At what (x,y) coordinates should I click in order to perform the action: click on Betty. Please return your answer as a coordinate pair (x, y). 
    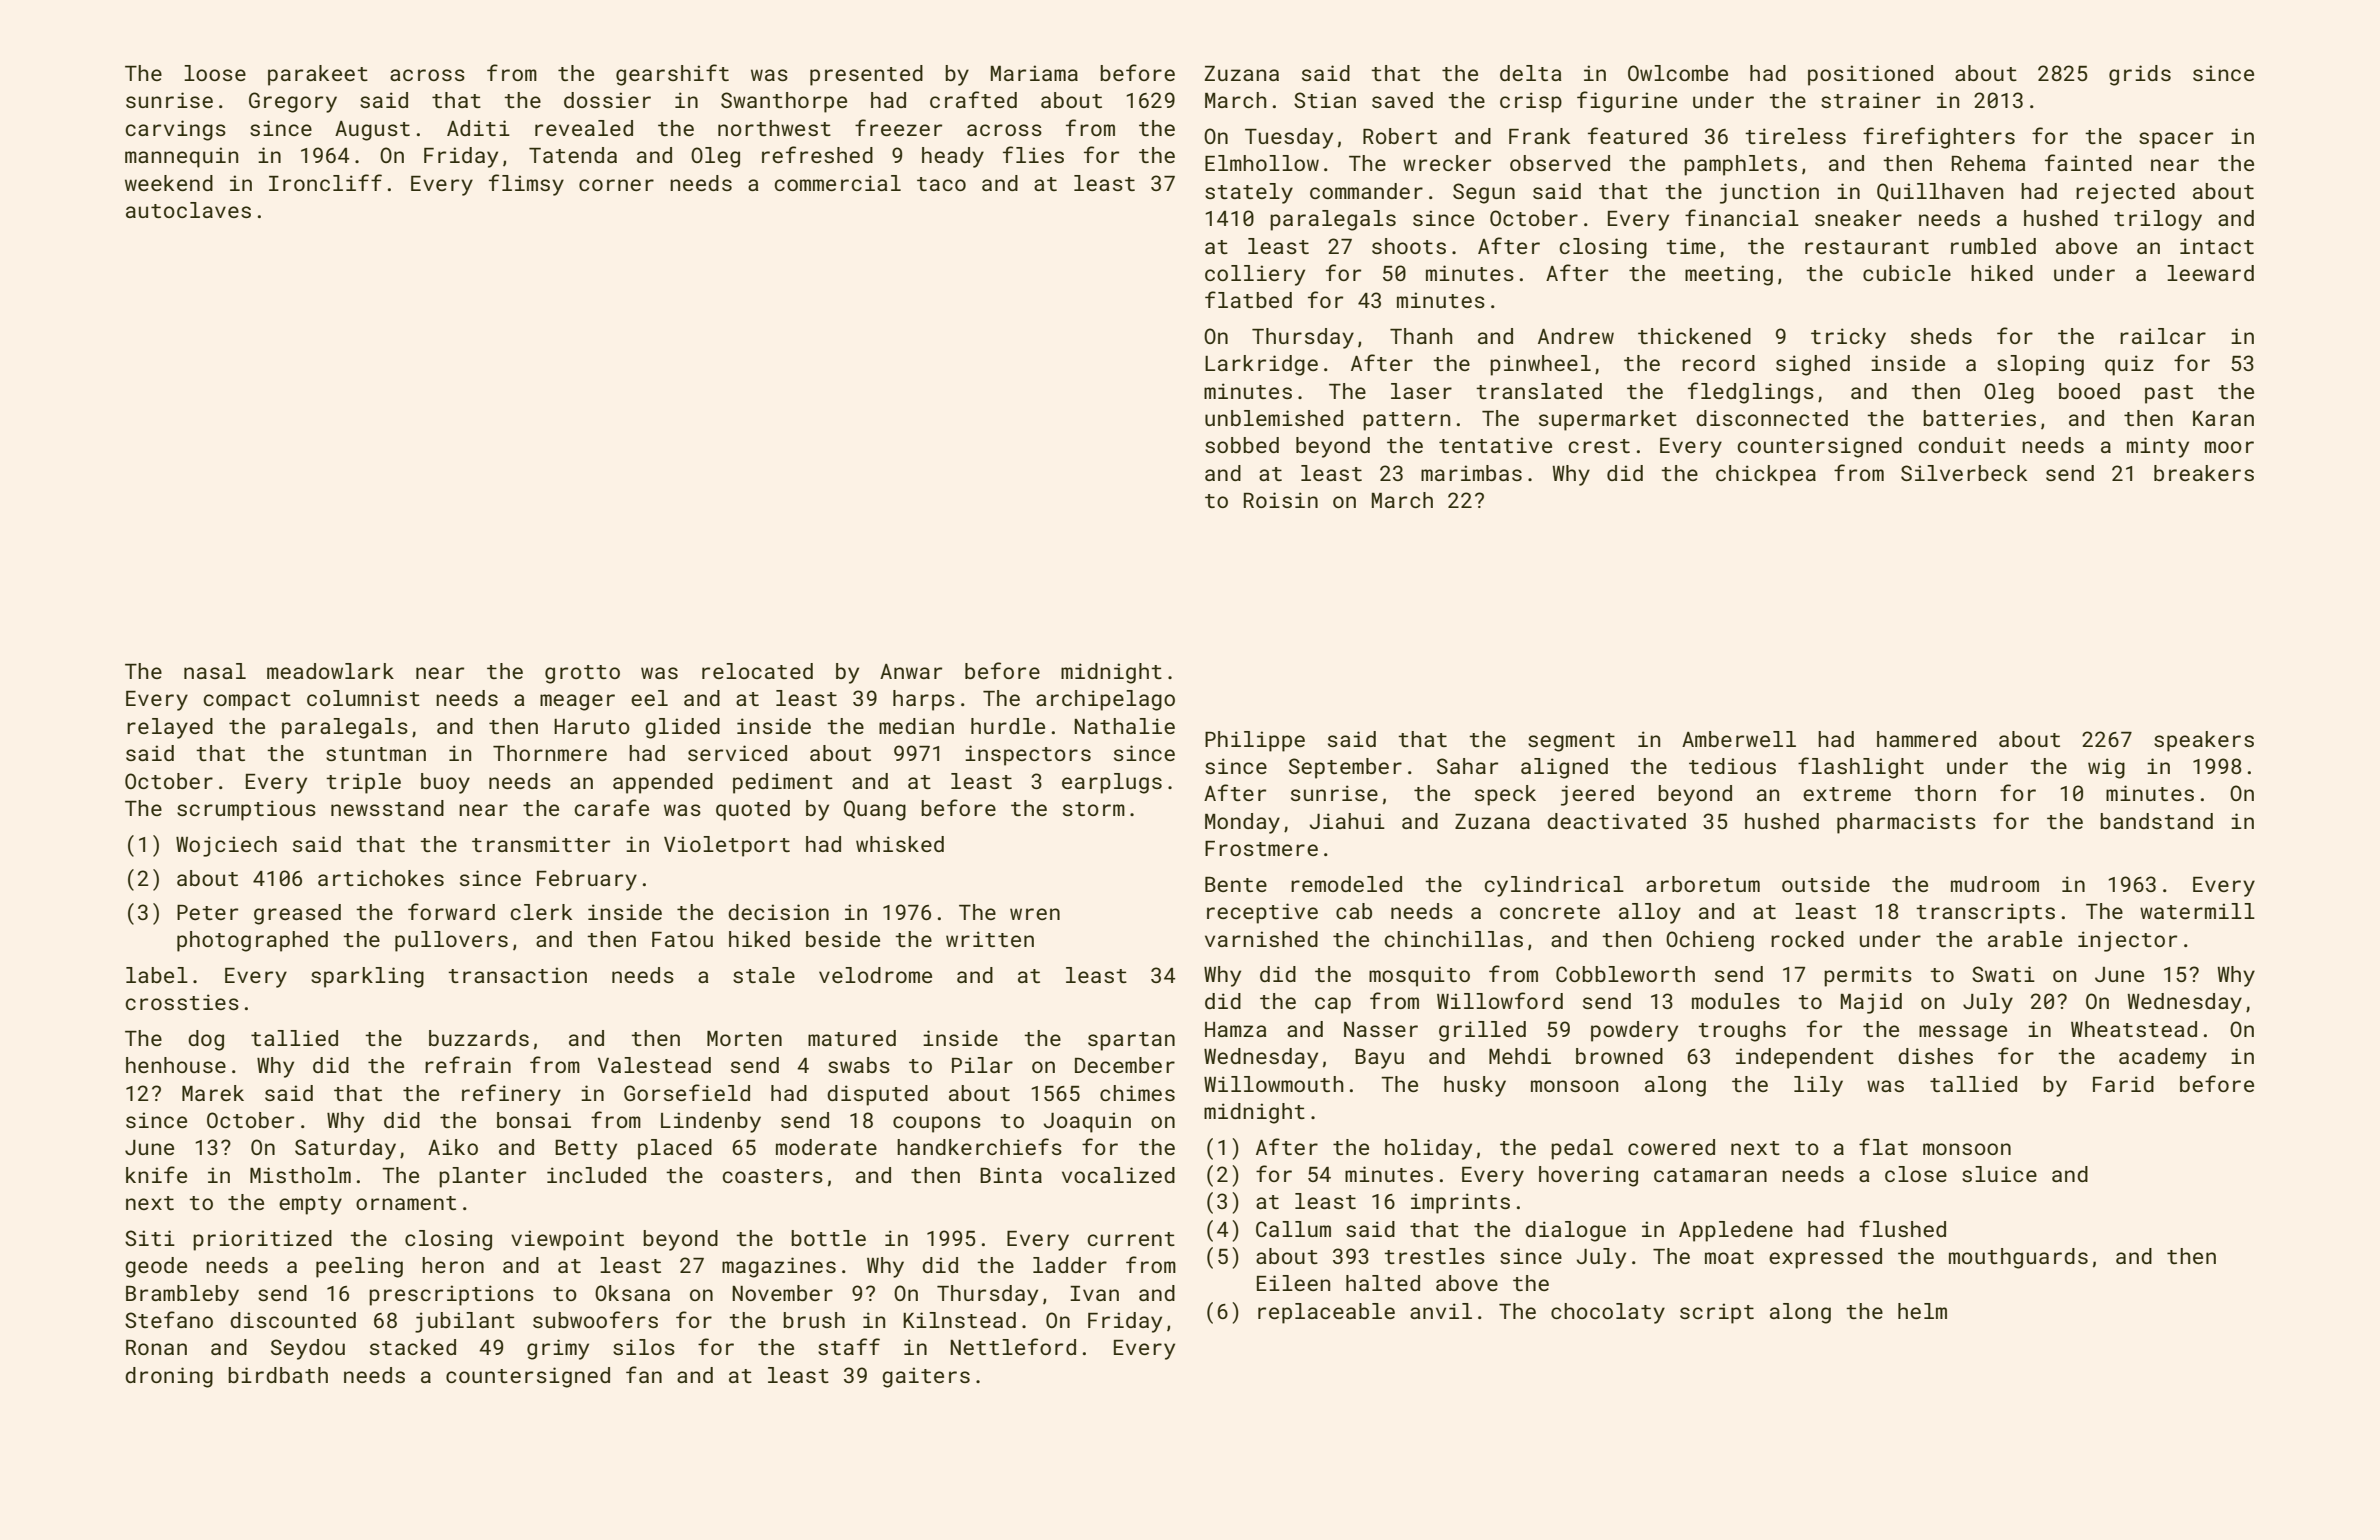
    Looking at the image, I should click on (586, 1150).
